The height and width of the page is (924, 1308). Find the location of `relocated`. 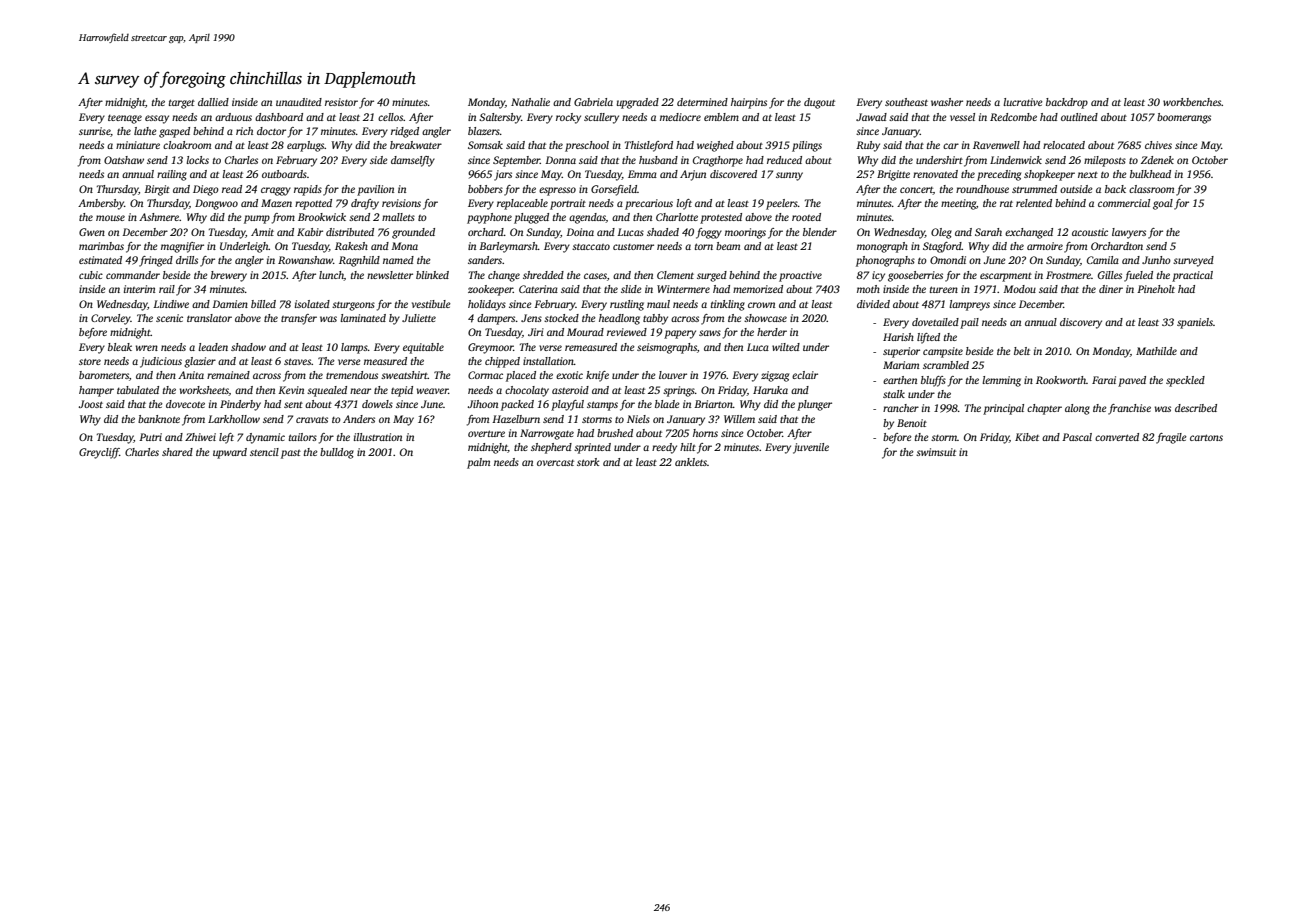

relocated is located at coordinates (1064, 145).
